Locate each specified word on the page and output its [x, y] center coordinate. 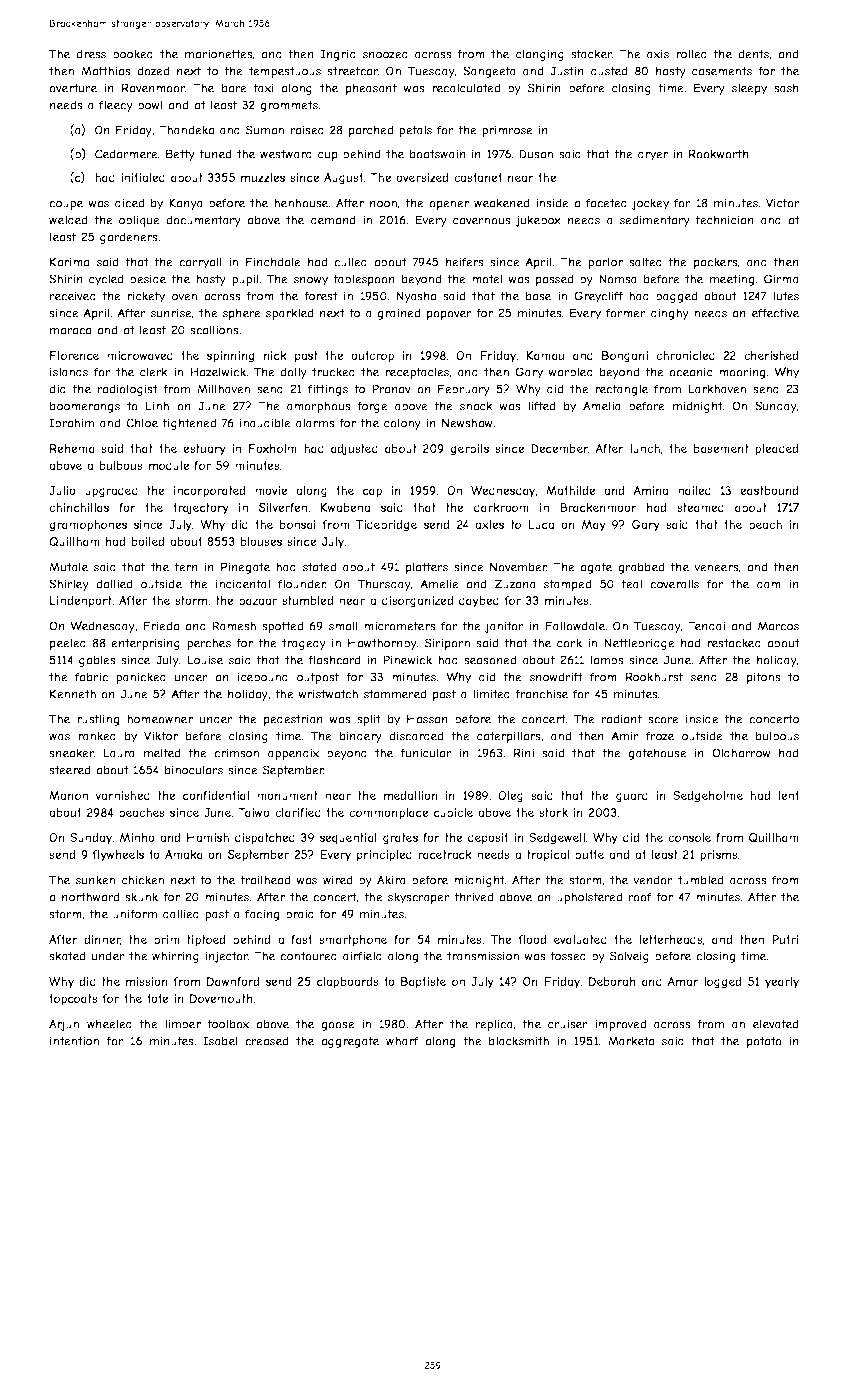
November [518, 567]
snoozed [385, 54]
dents [753, 54]
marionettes [219, 54]
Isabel [220, 1041]
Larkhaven [717, 389]
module [169, 465]
